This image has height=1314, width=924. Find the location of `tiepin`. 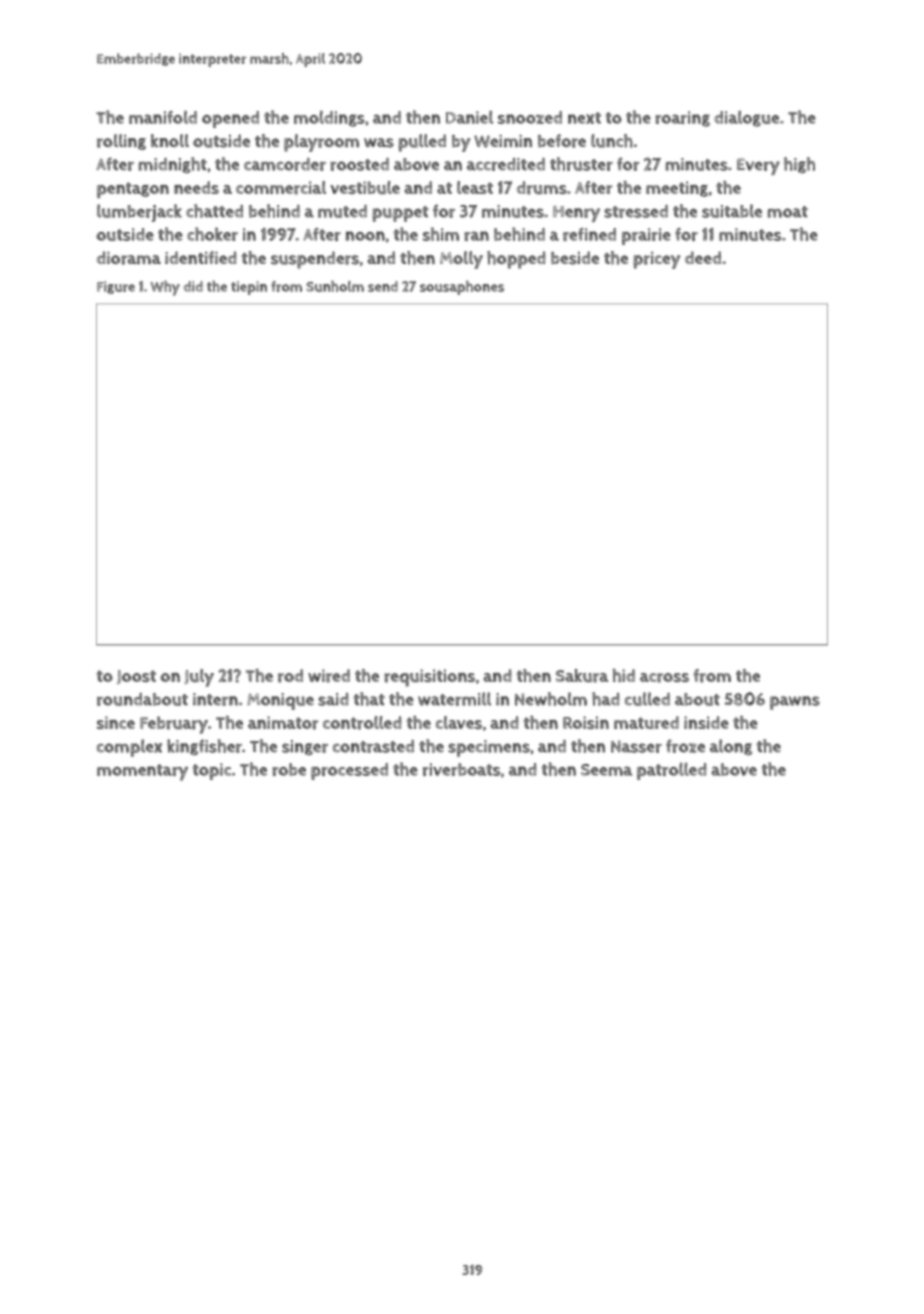

tiepin is located at coordinates (249, 288).
